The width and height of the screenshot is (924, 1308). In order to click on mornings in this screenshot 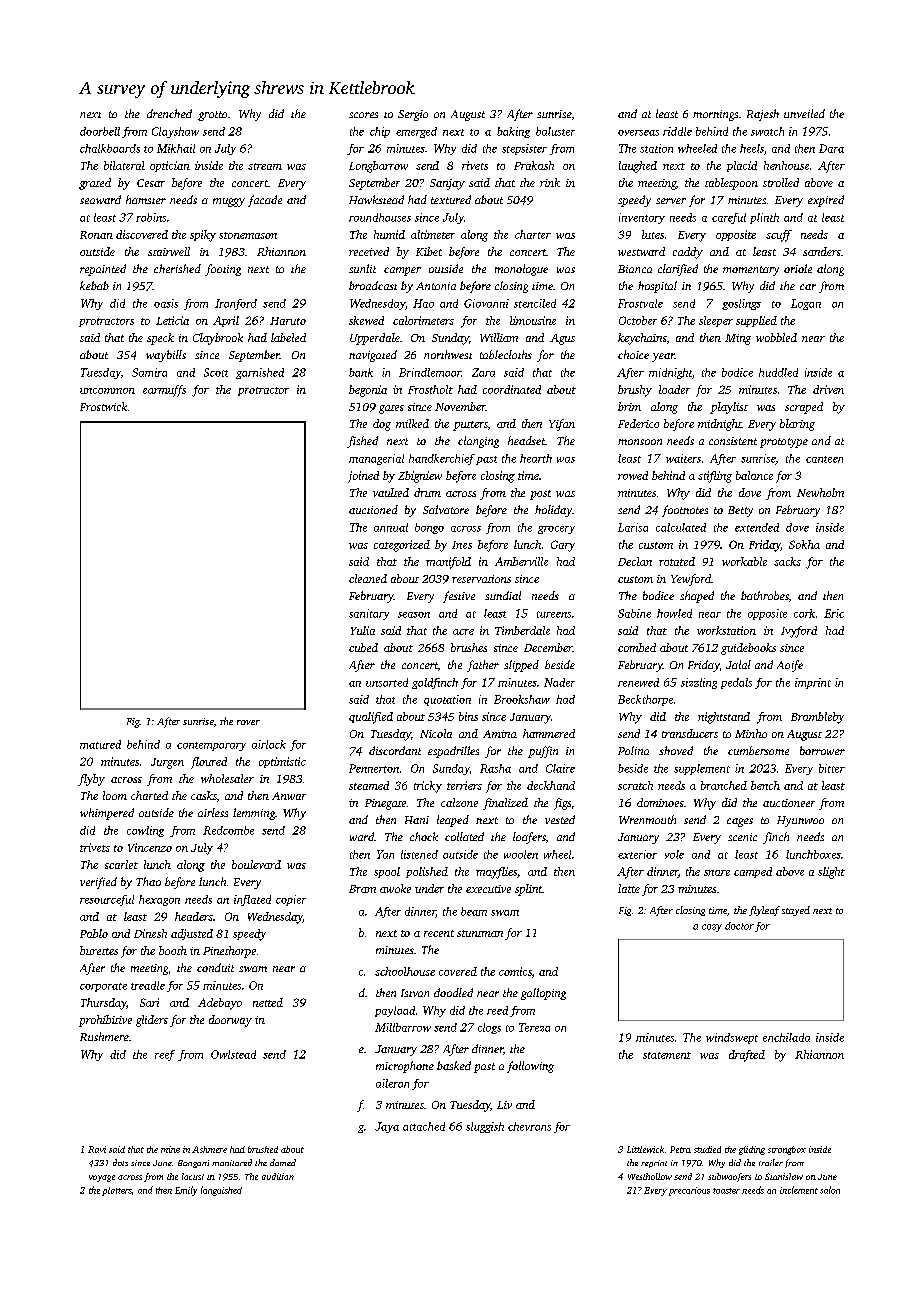, I will do `click(715, 115)`.
